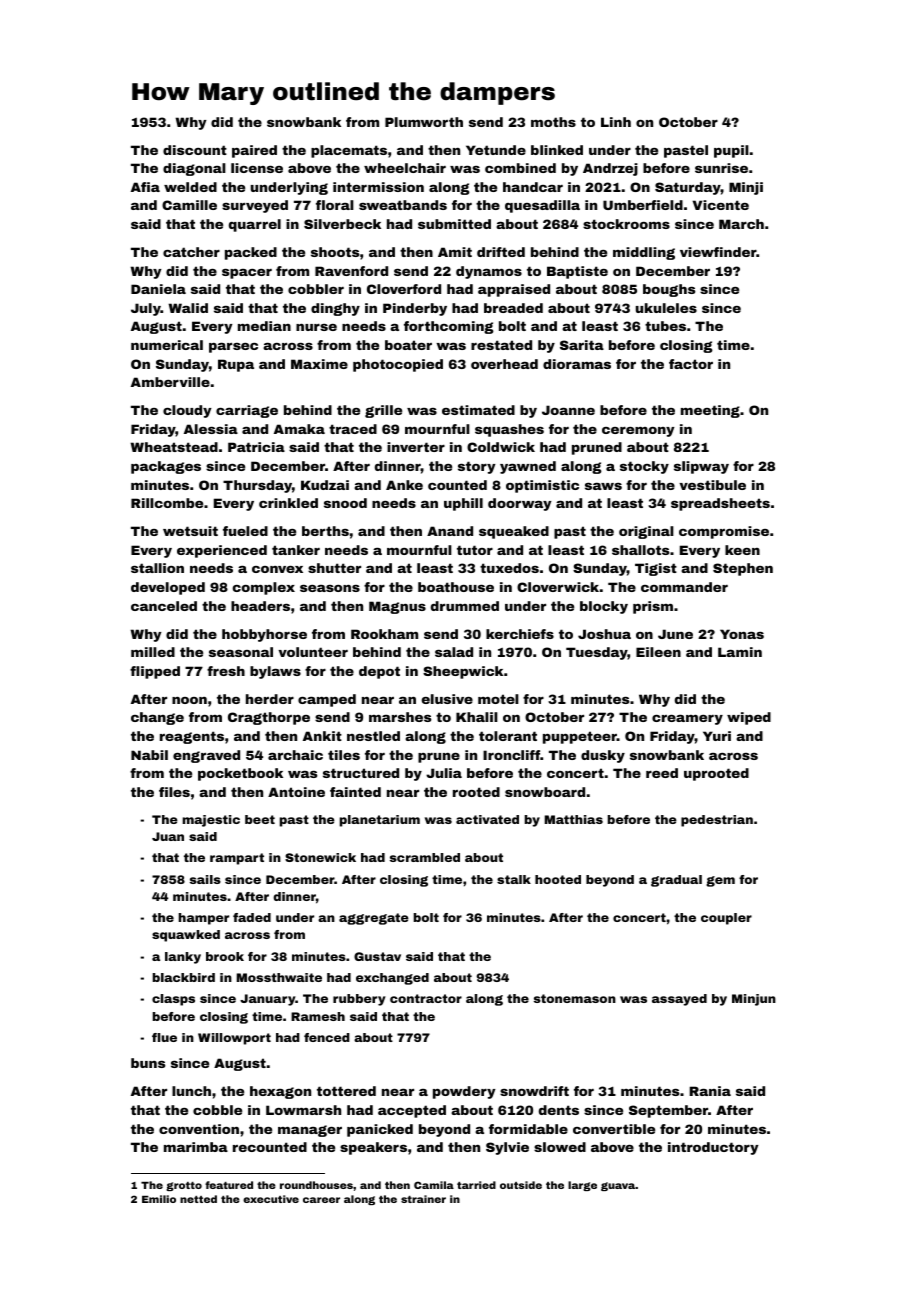 Image resolution: width=908 pixels, height=1316 pixels. I want to click on nestled, so click(373, 736).
